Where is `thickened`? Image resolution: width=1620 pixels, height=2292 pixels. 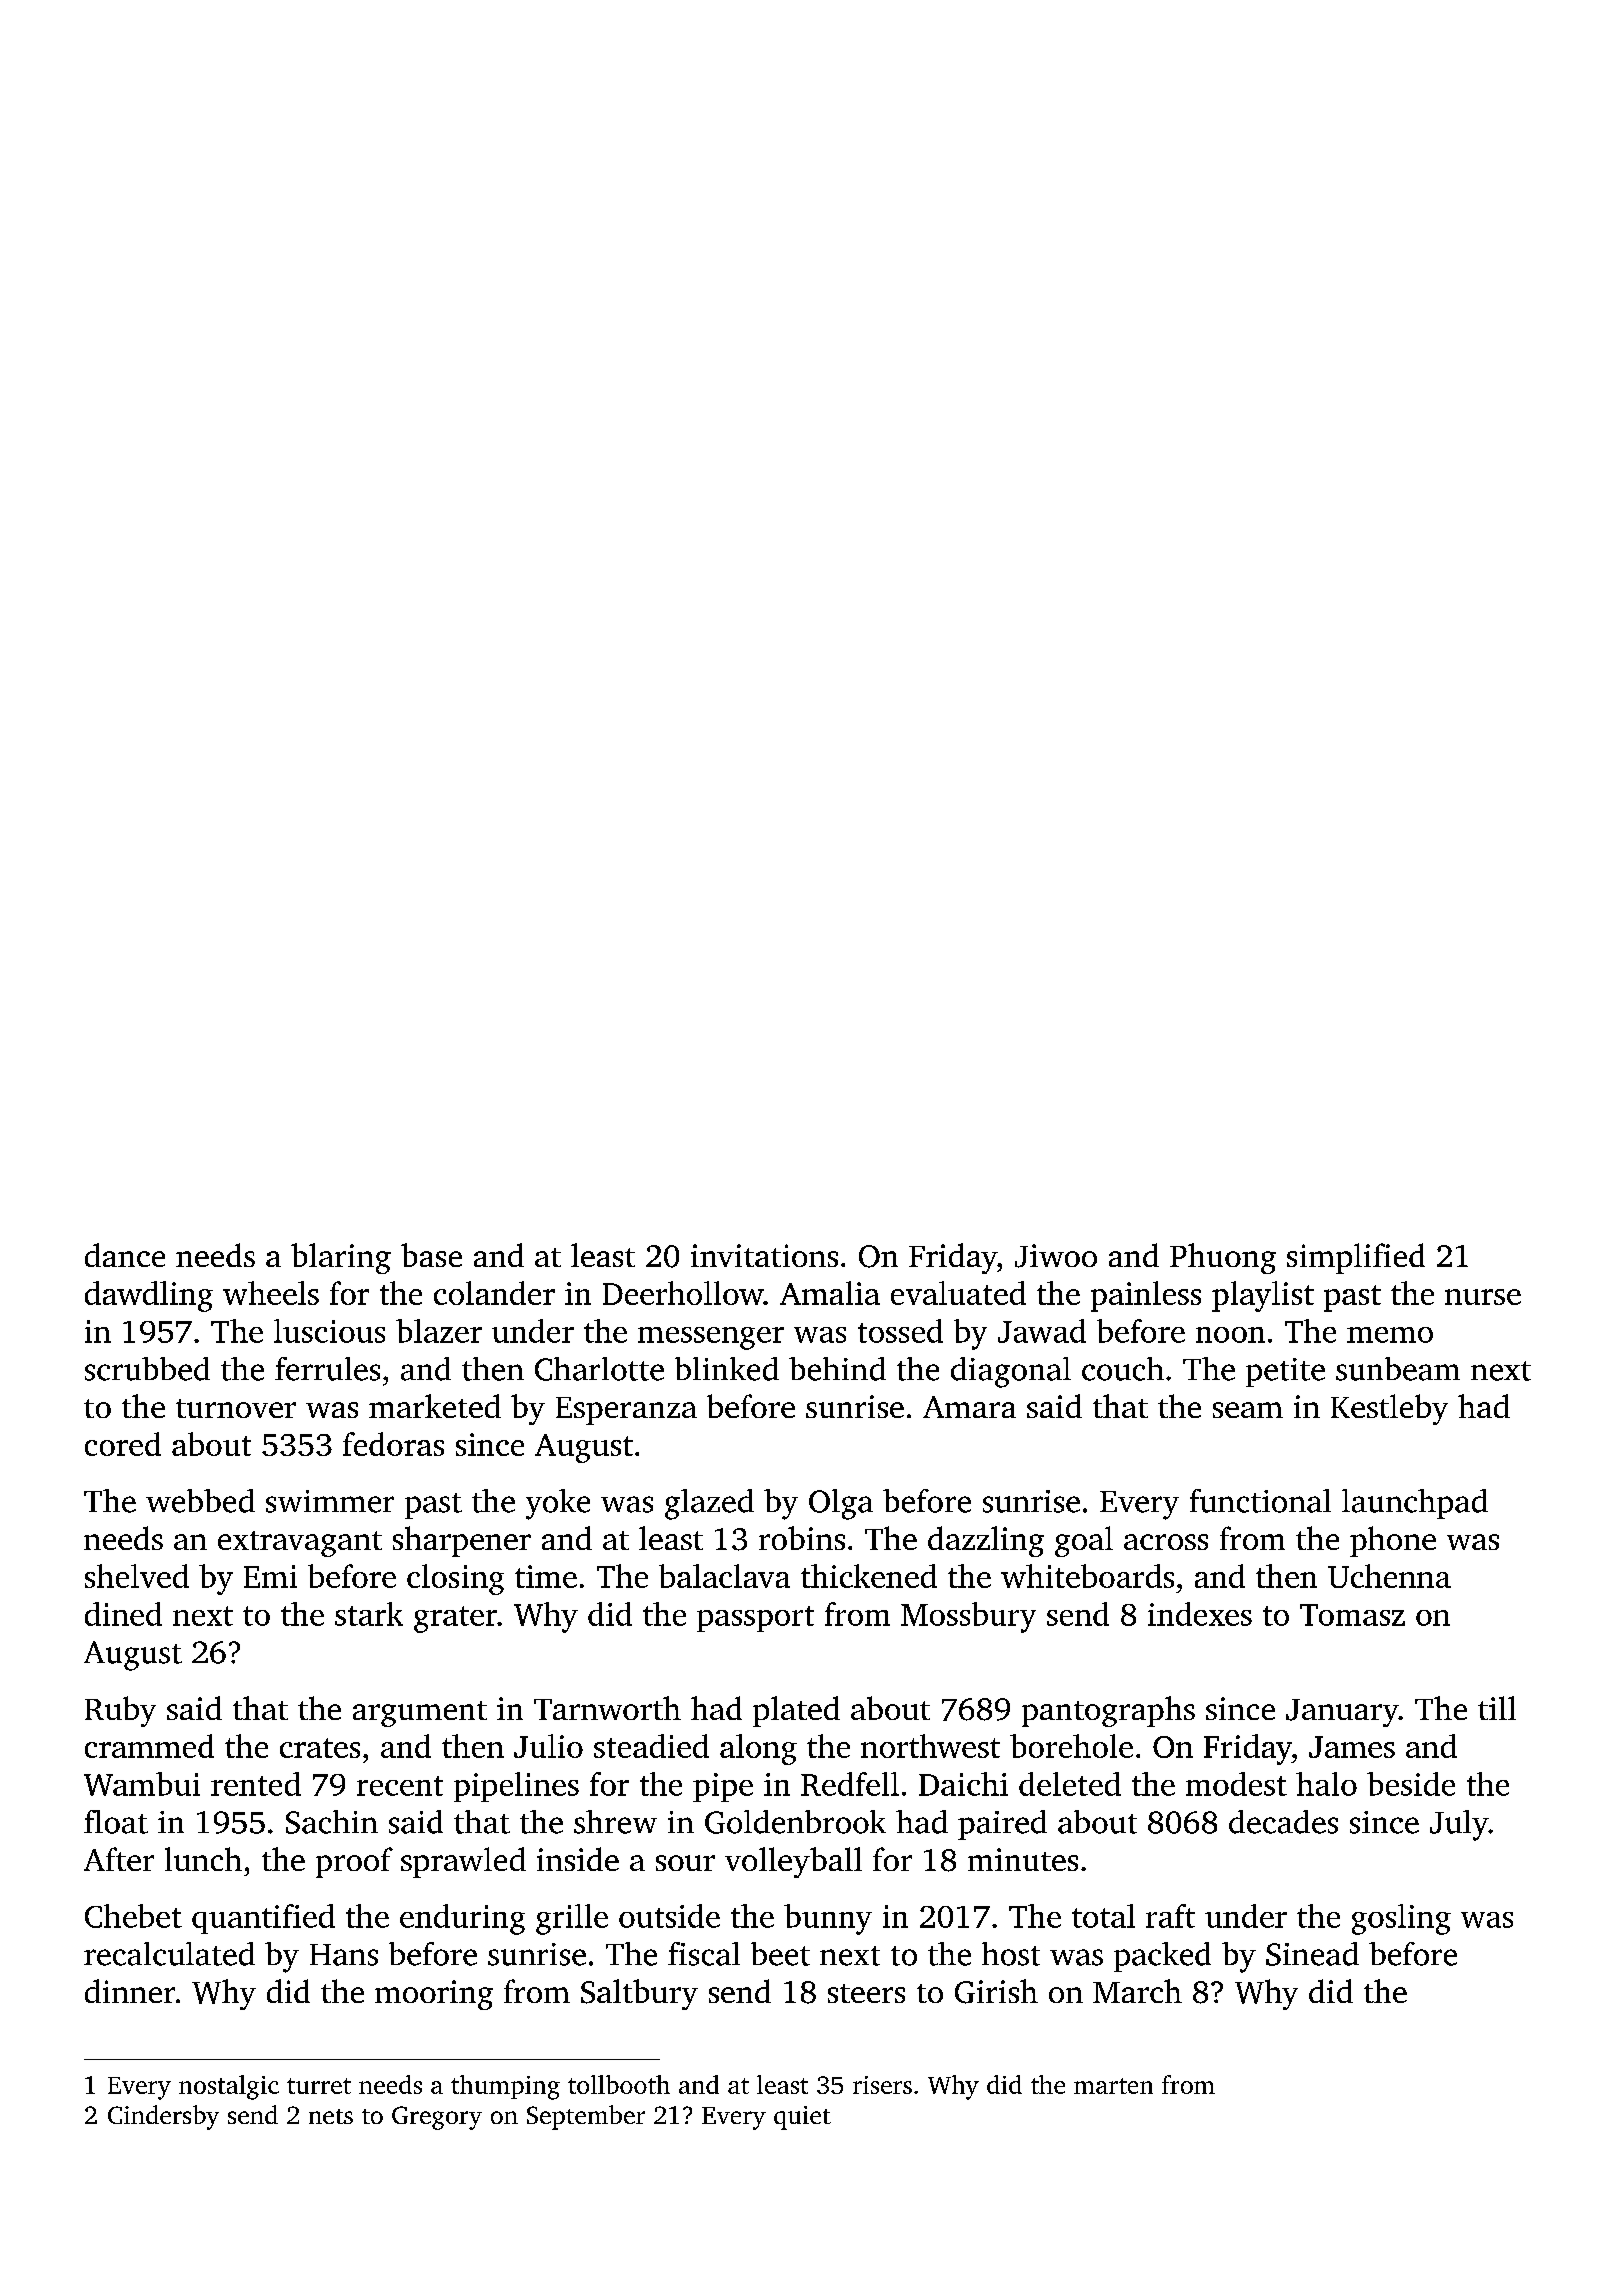
thickened is located at coordinates (869, 1576).
